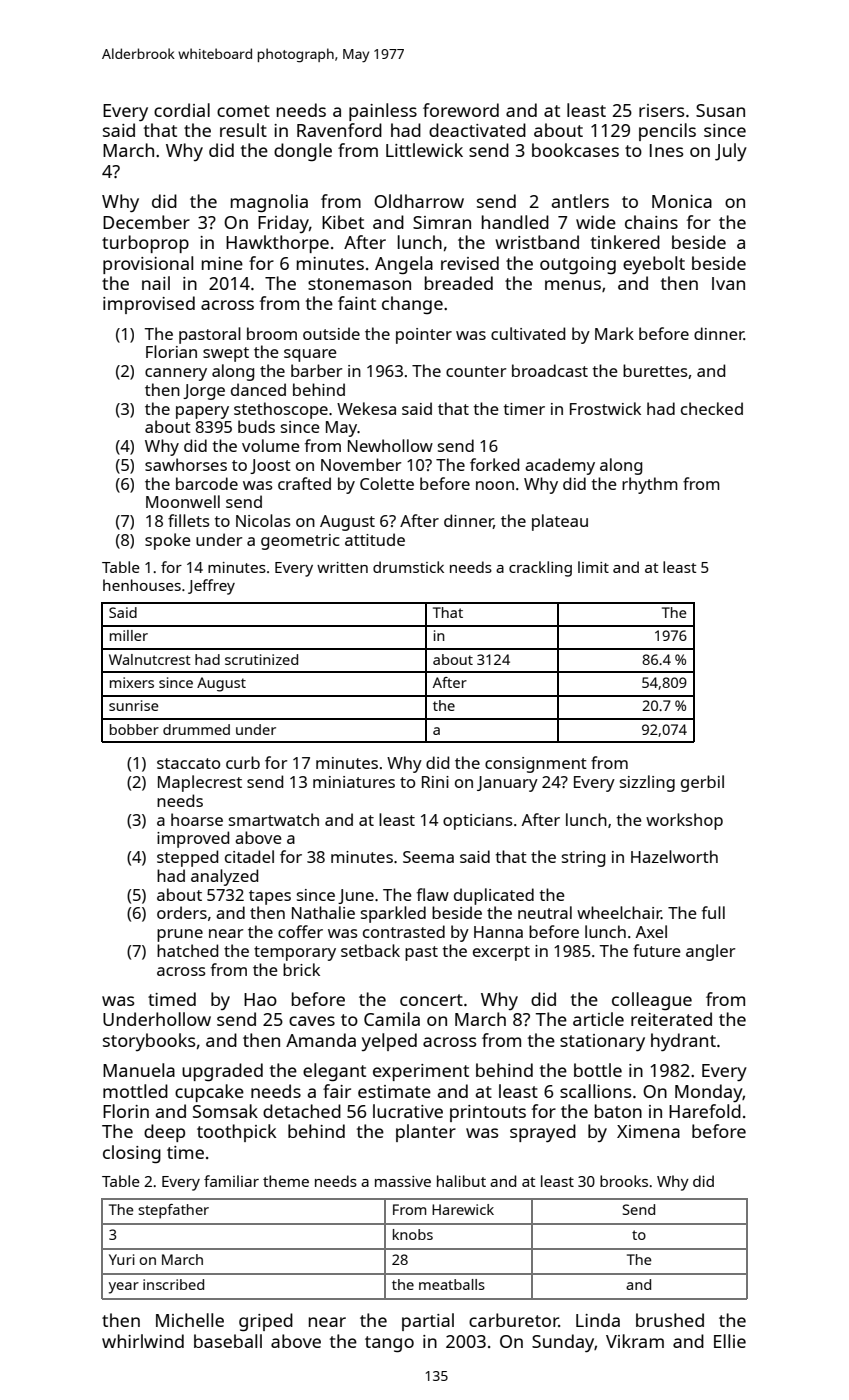  What do you see at coordinates (261, 659) in the screenshot?
I see `scrutinized` at bounding box center [261, 659].
